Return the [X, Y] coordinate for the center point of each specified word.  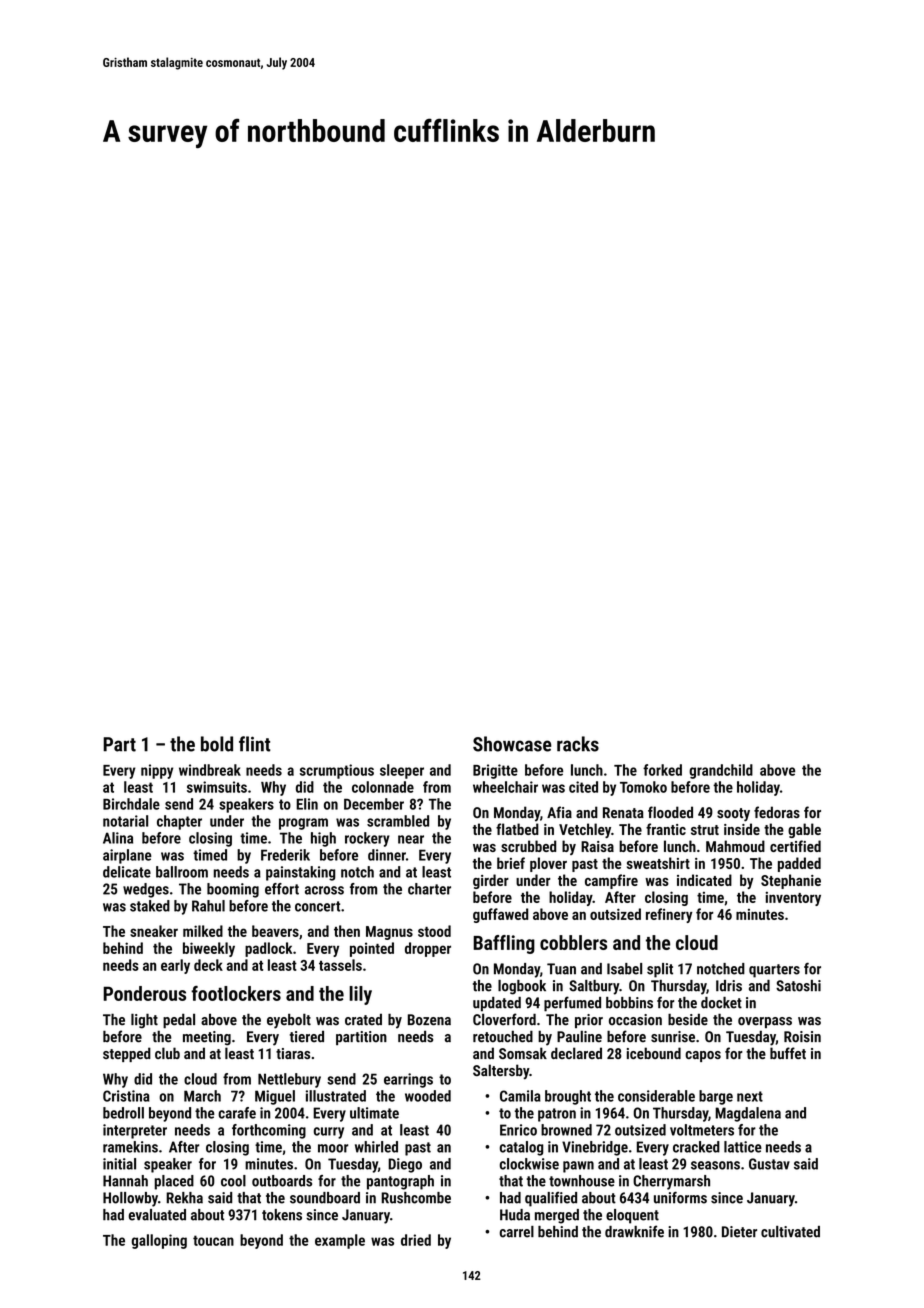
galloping [159, 1241]
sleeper [402, 771]
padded [799, 864]
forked [662, 770]
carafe [237, 1113]
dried [416, 1240]
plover [548, 864]
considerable [656, 1096]
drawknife [634, 1231]
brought [568, 1097]
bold [217, 744]
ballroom [182, 872]
